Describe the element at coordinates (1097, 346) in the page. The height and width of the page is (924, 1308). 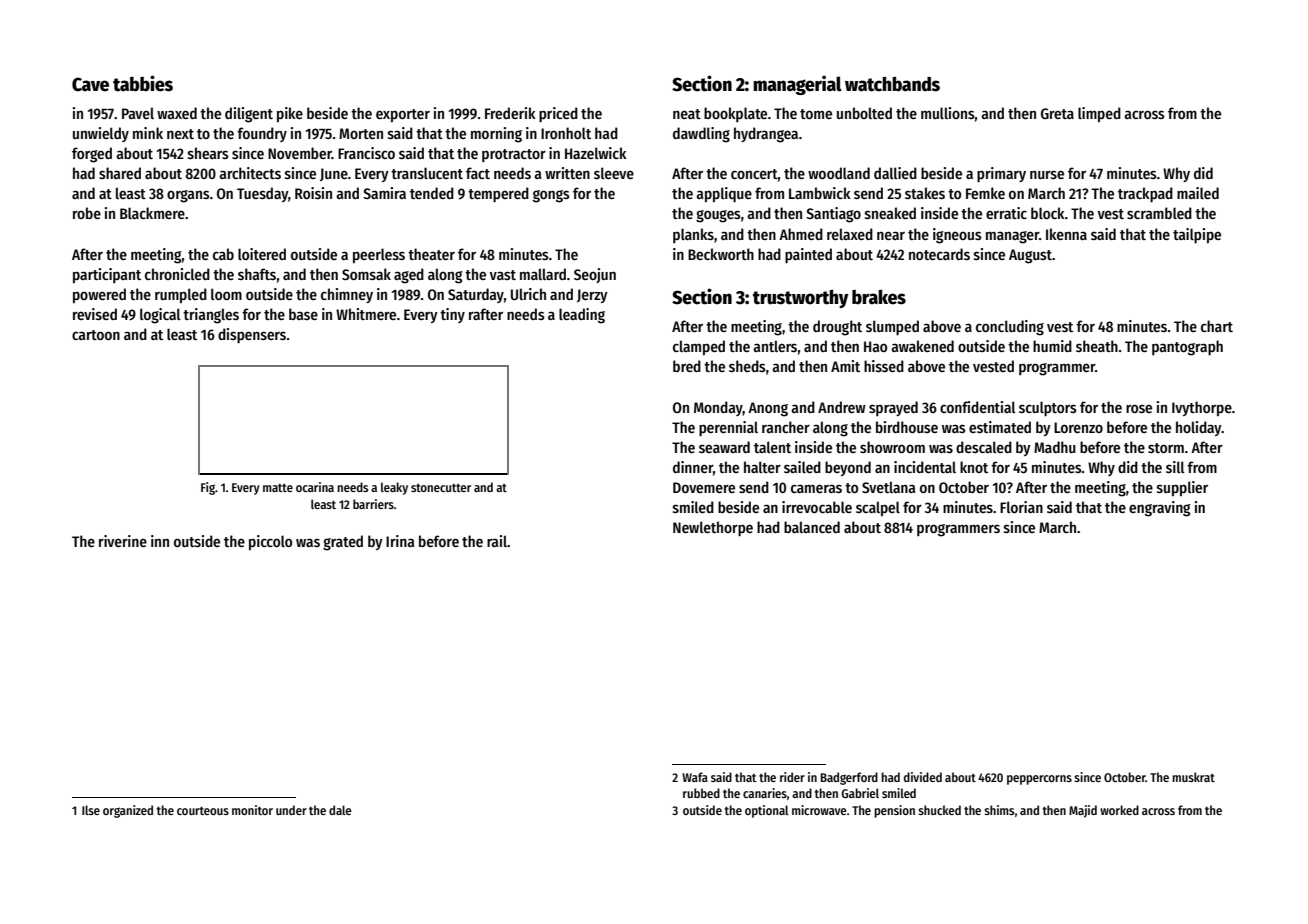
I see `sheath` at that location.
